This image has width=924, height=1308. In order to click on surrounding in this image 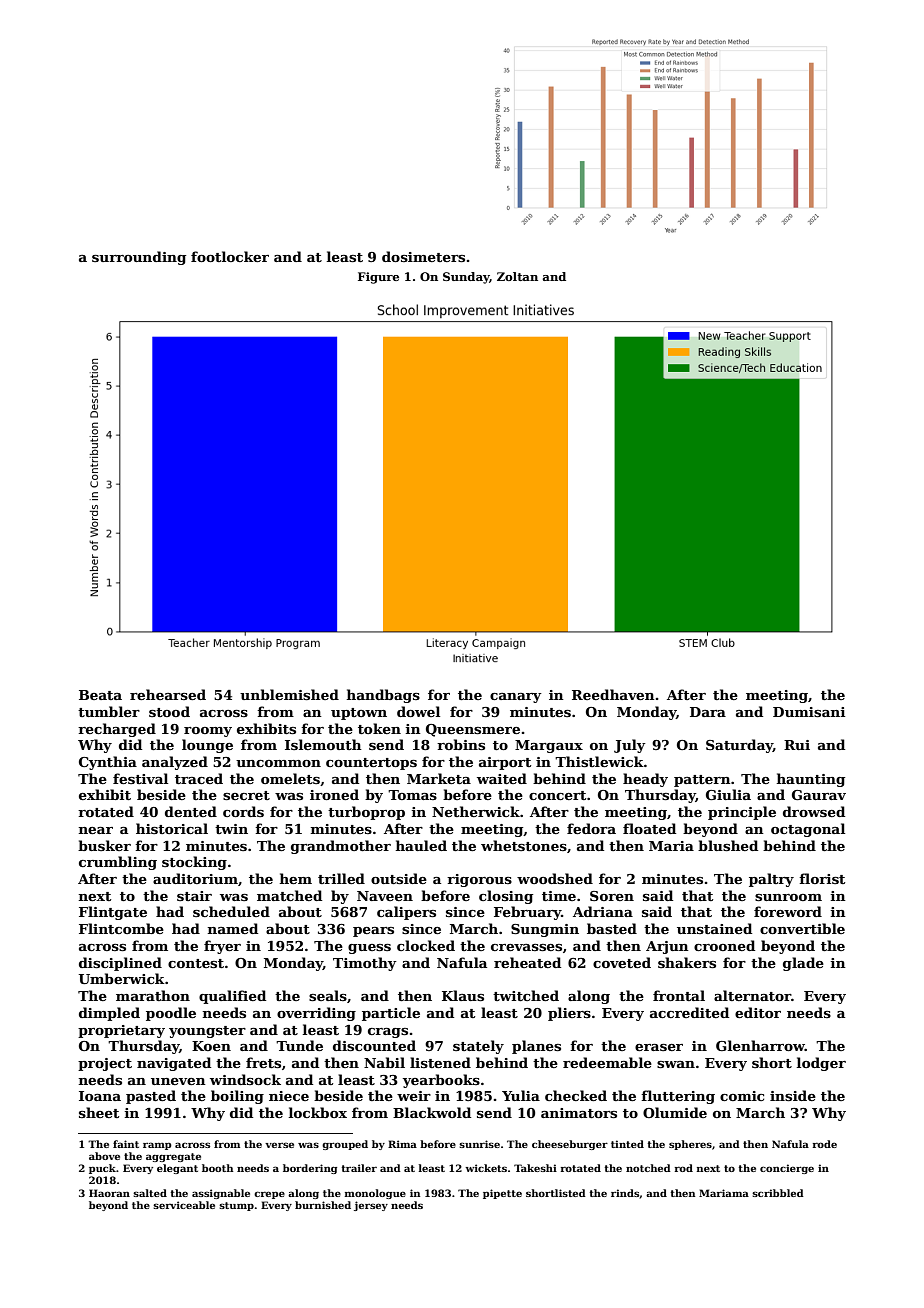, I will do `click(139, 258)`.
